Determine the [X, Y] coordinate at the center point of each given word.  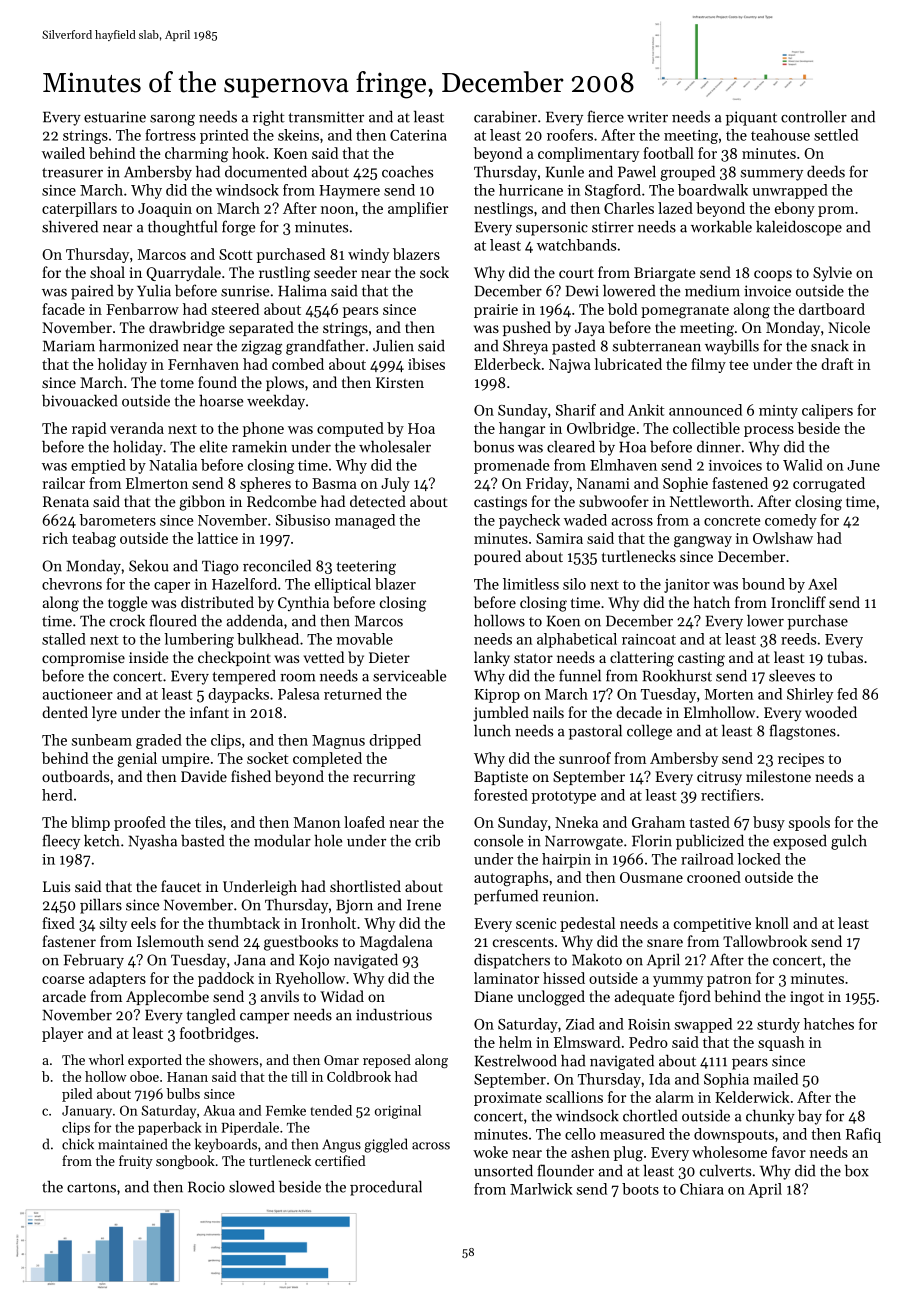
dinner [719, 447]
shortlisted [365, 886]
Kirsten [400, 382]
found [217, 382]
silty [113, 924]
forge [238, 228]
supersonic [552, 228]
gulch [849, 842]
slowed [252, 1186]
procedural [386, 1188]
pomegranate [685, 312]
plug [628, 1154]
